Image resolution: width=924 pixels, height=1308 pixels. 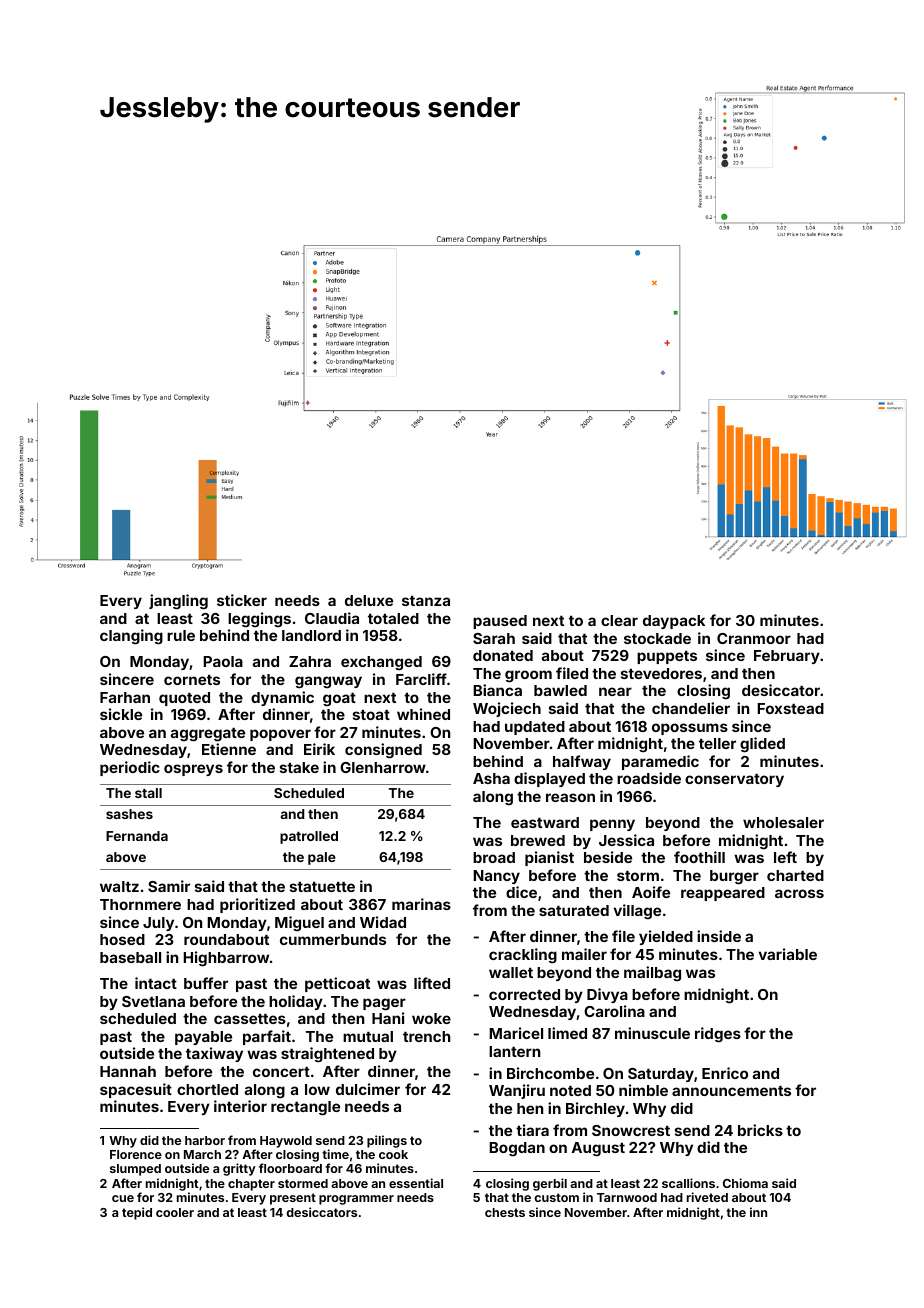 What do you see at coordinates (175, 1212) in the document?
I see `cooler` at bounding box center [175, 1212].
